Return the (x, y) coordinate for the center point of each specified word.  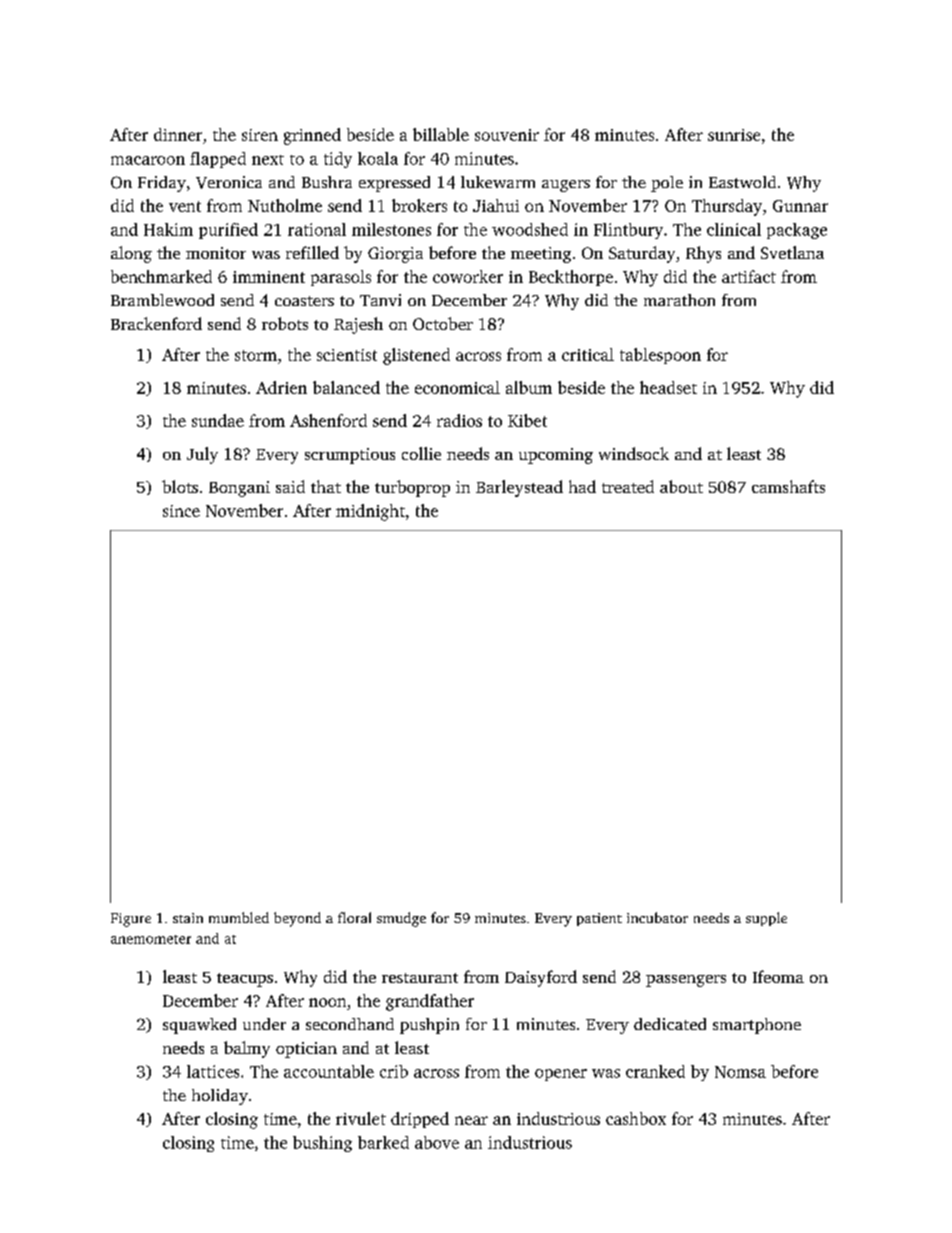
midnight (370, 512)
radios (459, 420)
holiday (220, 1097)
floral (354, 917)
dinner (178, 134)
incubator (657, 917)
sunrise (734, 135)
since (181, 511)
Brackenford (156, 323)
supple (766, 919)
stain (188, 918)
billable (441, 134)
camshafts (788, 486)
